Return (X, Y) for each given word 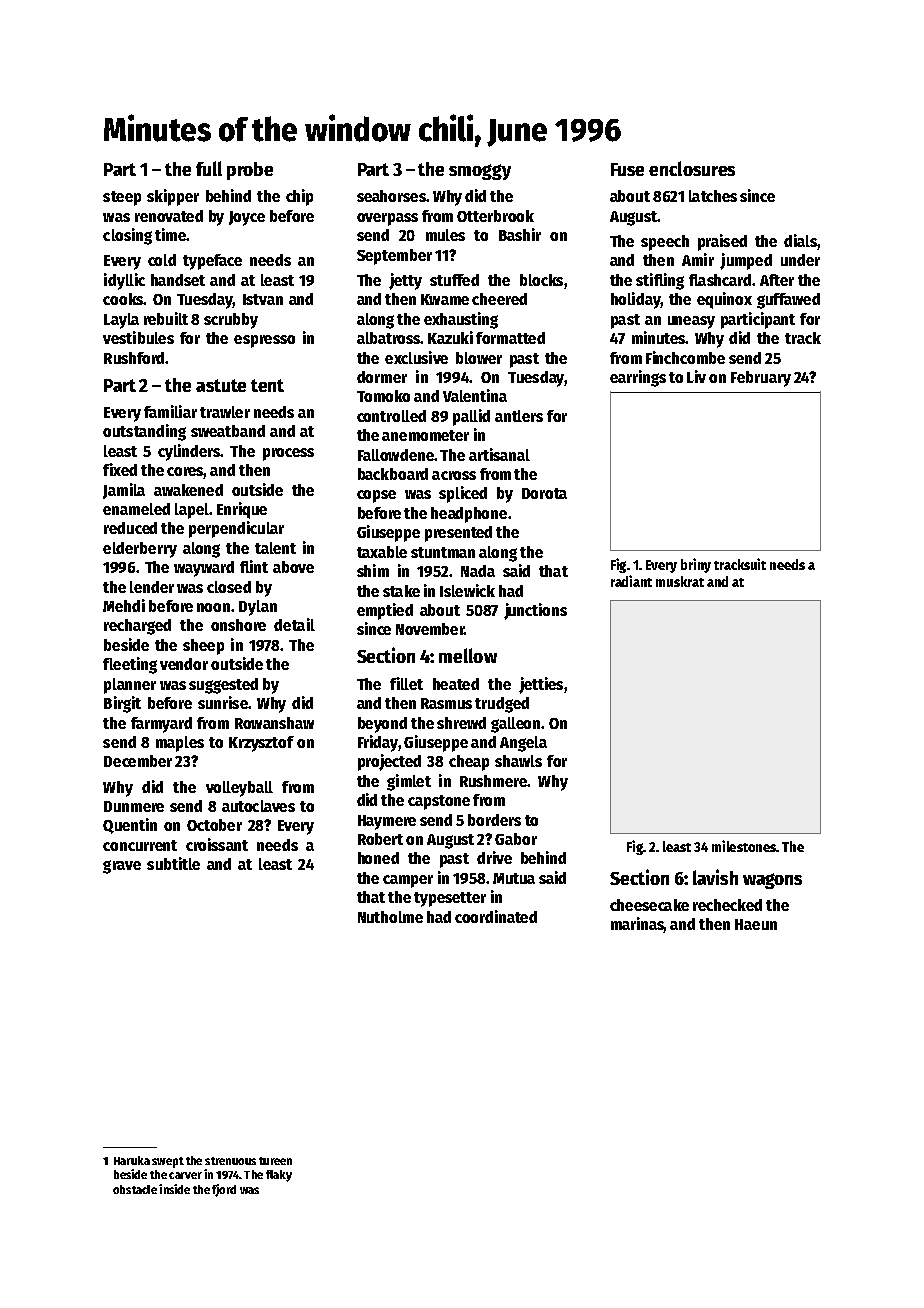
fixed (120, 469)
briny (696, 565)
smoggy (480, 172)
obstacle (135, 1189)
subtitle (173, 863)
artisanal (499, 454)
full (209, 168)
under (800, 260)
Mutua (514, 878)
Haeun (756, 924)
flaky (279, 1176)
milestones (744, 846)
